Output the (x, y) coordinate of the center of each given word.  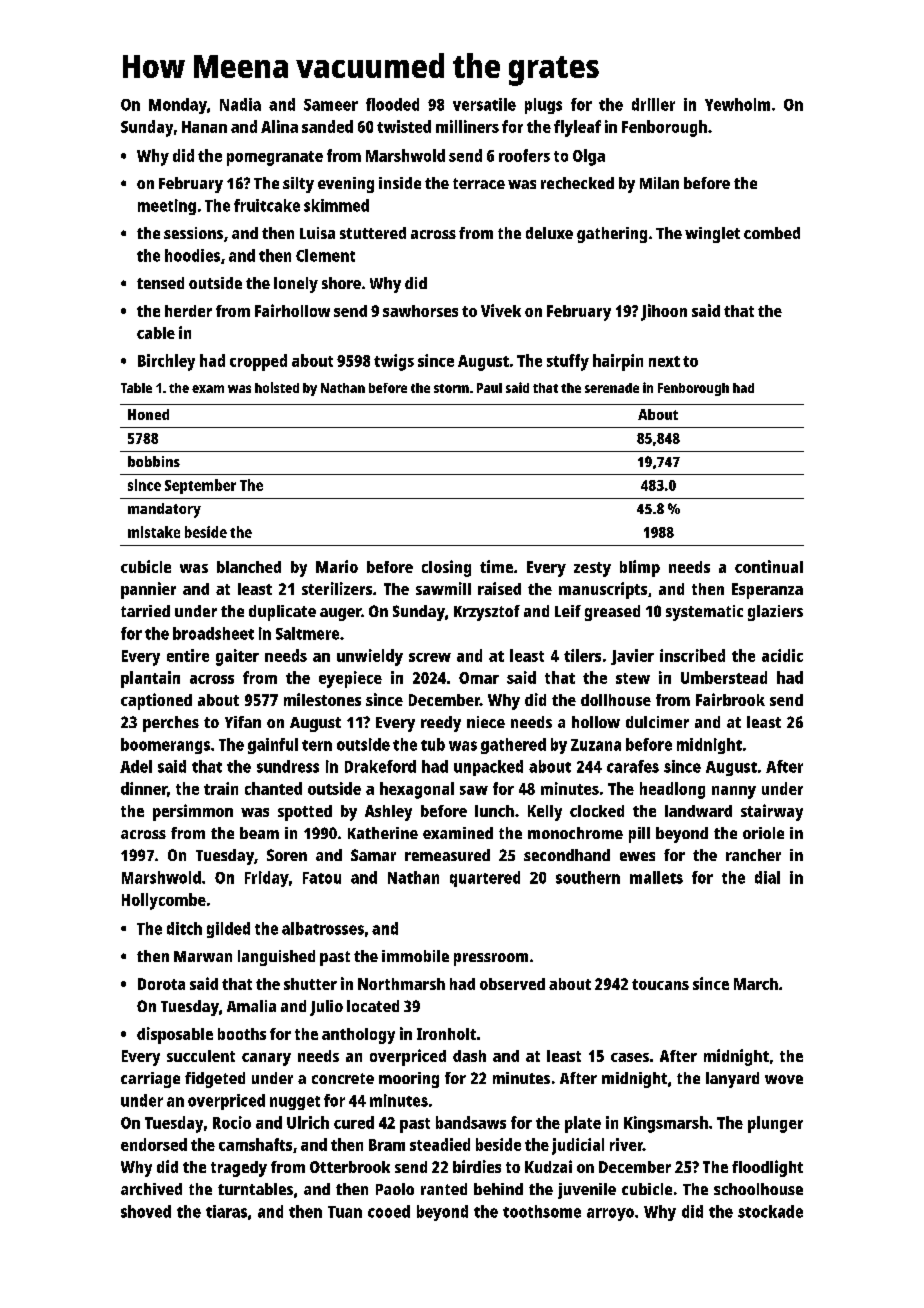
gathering (612, 235)
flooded (392, 104)
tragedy (239, 1169)
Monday (178, 106)
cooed (389, 1211)
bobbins (154, 461)
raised (499, 588)
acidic (782, 655)
